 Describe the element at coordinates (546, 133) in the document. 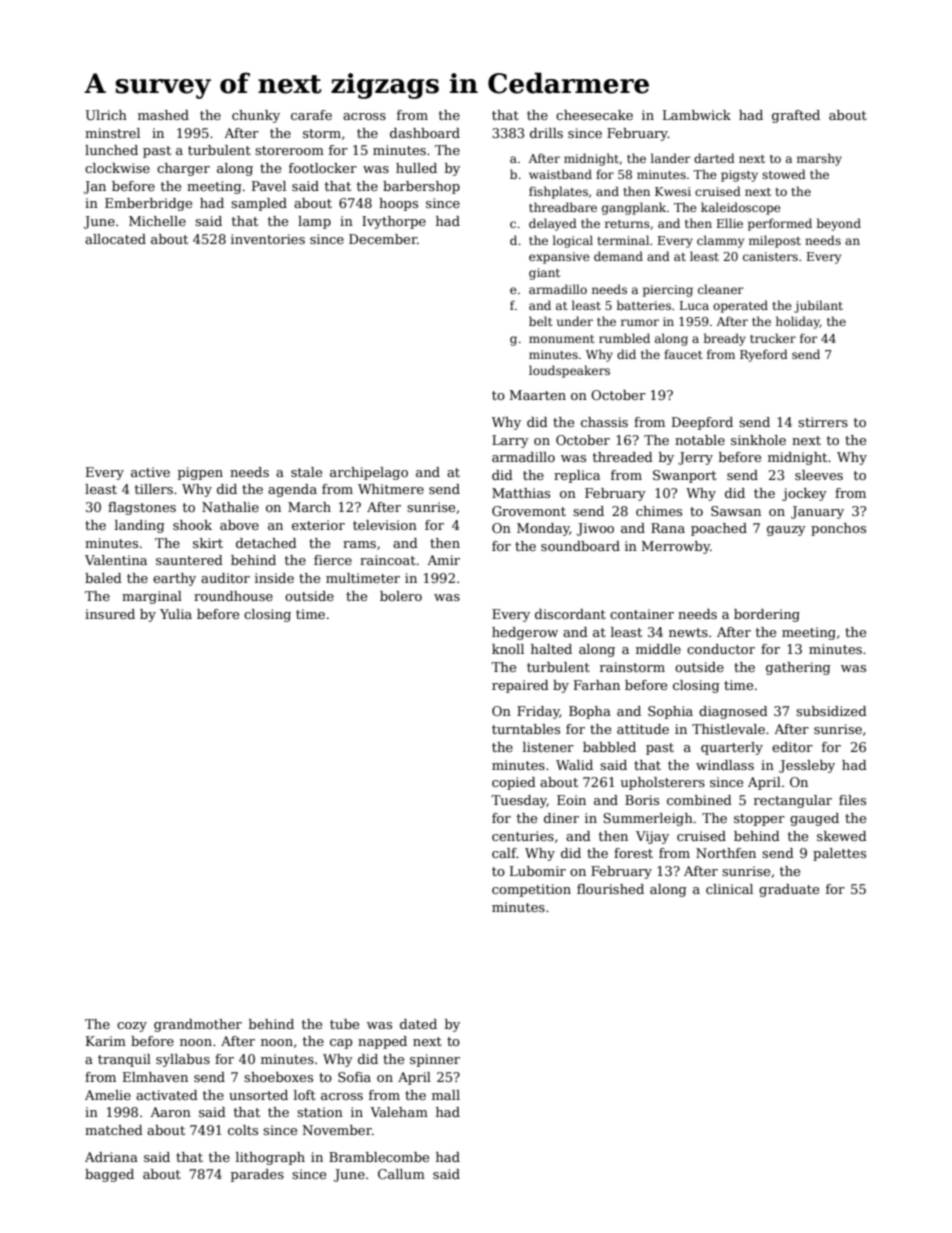

I see `drills` at that location.
